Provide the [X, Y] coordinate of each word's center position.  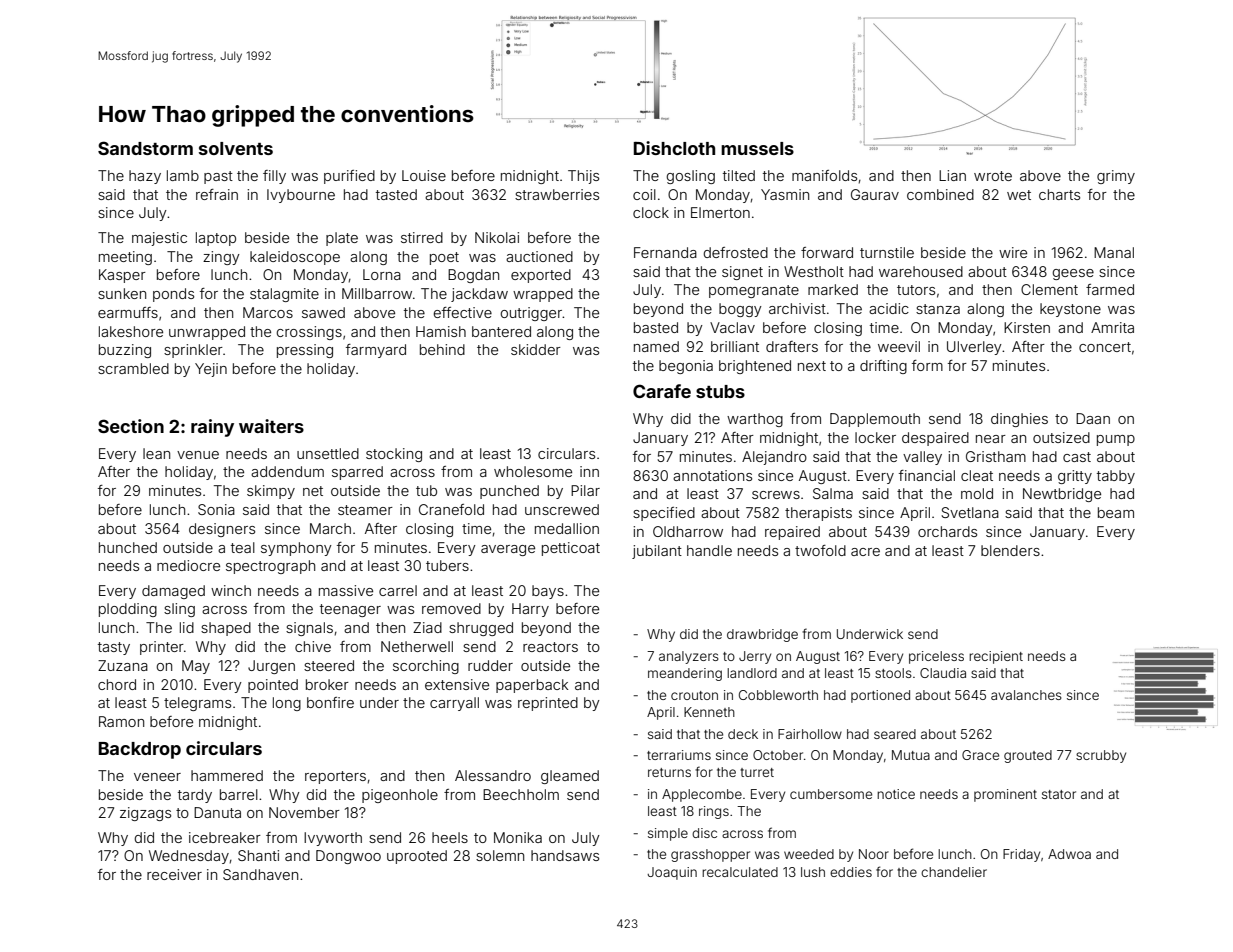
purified [349, 177]
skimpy [271, 492]
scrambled [133, 368]
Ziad [427, 627]
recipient [996, 657]
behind [442, 349]
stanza [938, 309]
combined [940, 194]
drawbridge [762, 635]
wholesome [533, 471]
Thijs [583, 177]
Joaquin [672, 873]
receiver [174, 874]
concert [1105, 347]
